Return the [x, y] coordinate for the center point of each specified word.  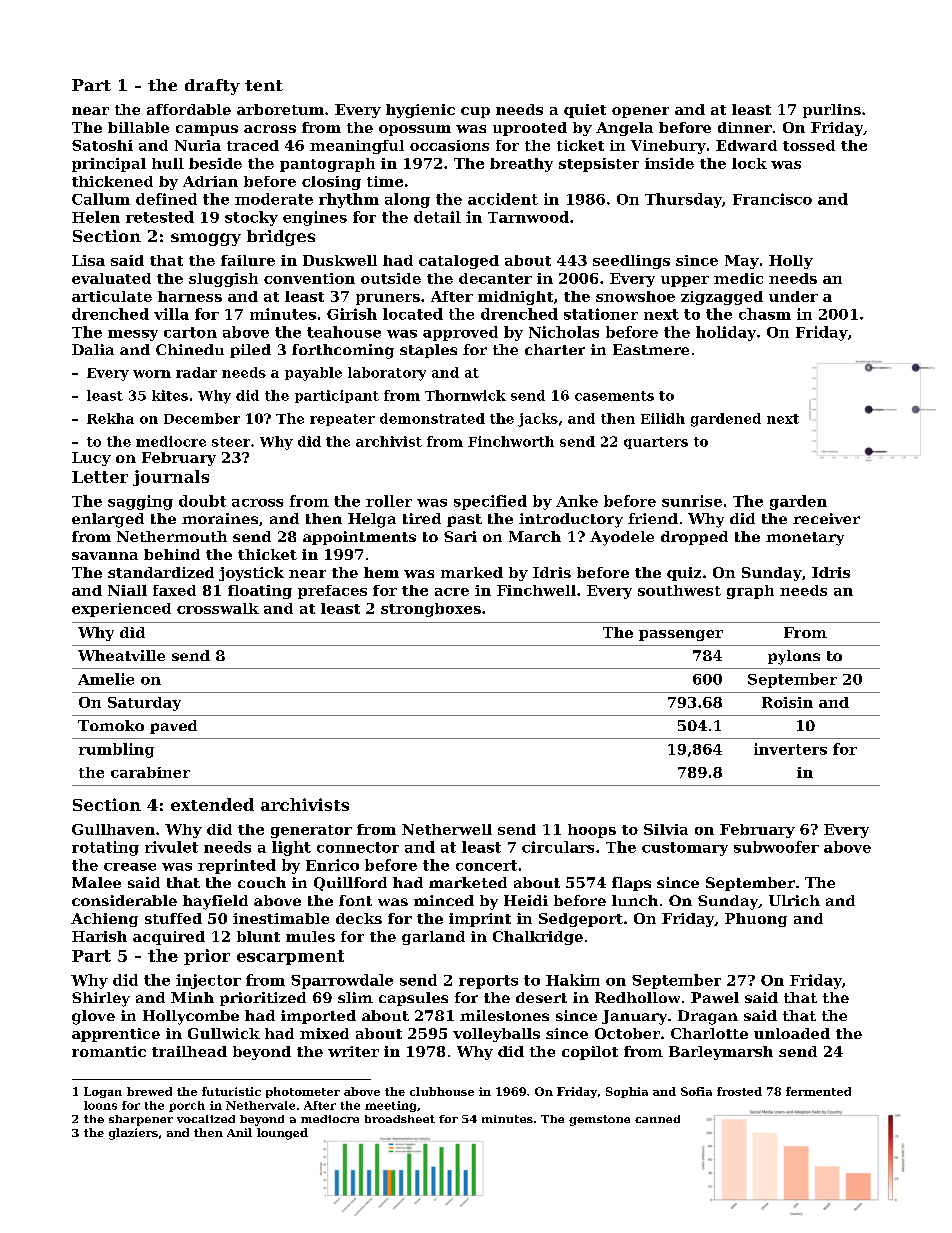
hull [168, 163]
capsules [413, 999]
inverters [790, 749]
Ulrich [794, 900]
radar [196, 372]
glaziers [133, 1134]
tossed [809, 145]
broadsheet [400, 1119]
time [385, 181]
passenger [681, 635]
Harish [99, 936]
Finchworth [511, 441]
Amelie [106, 679]
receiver [826, 518]
